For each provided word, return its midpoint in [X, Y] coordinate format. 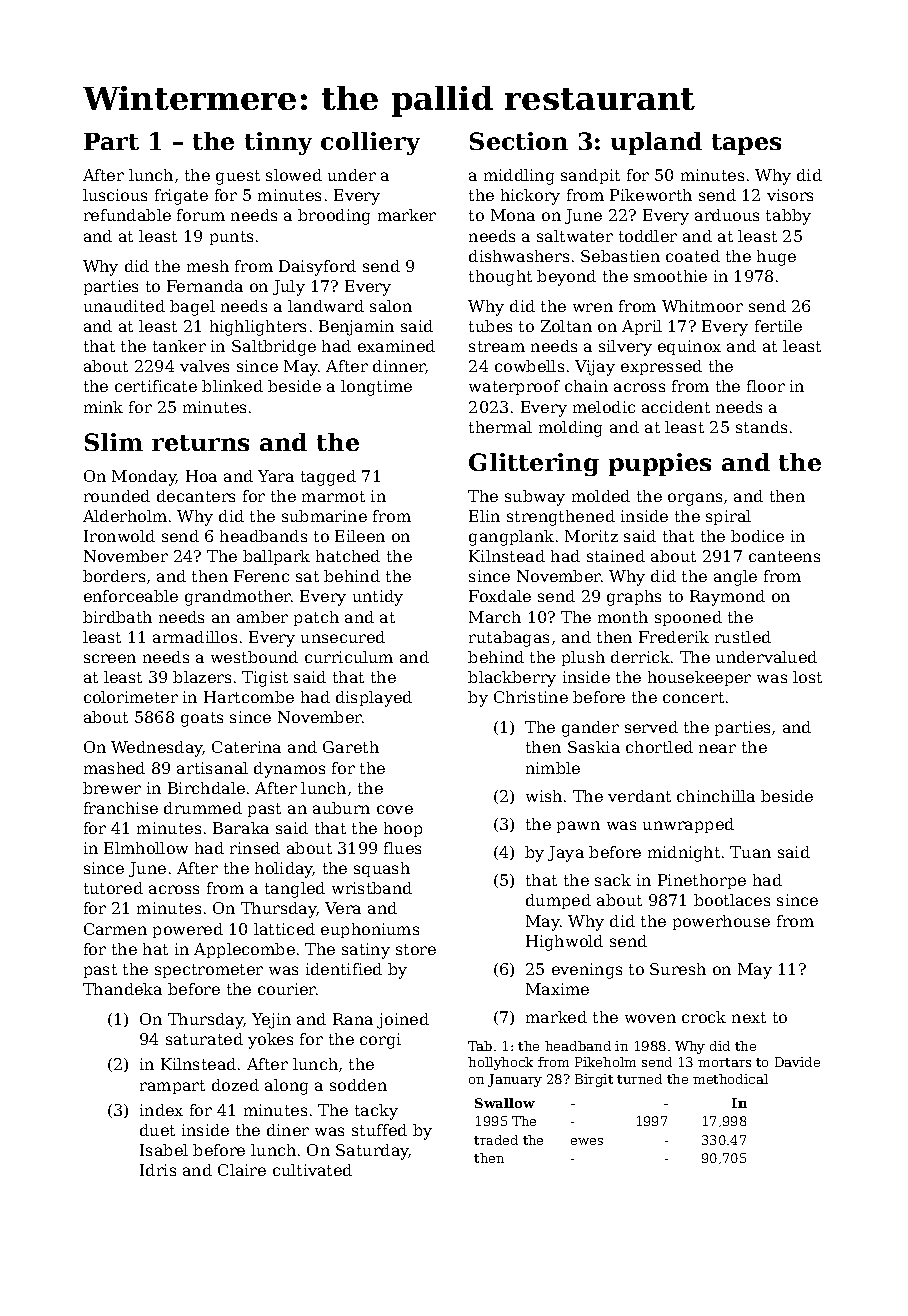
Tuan [750, 852]
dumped [558, 901]
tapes [746, 144]
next [749, 1017]
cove [395, 809]
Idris [158, 1170]
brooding [334, 217]
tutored [113, 888]
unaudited [124, 306]
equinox [689, 347]
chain [586, 386]
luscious [115, 195]
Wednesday [157, 749]
